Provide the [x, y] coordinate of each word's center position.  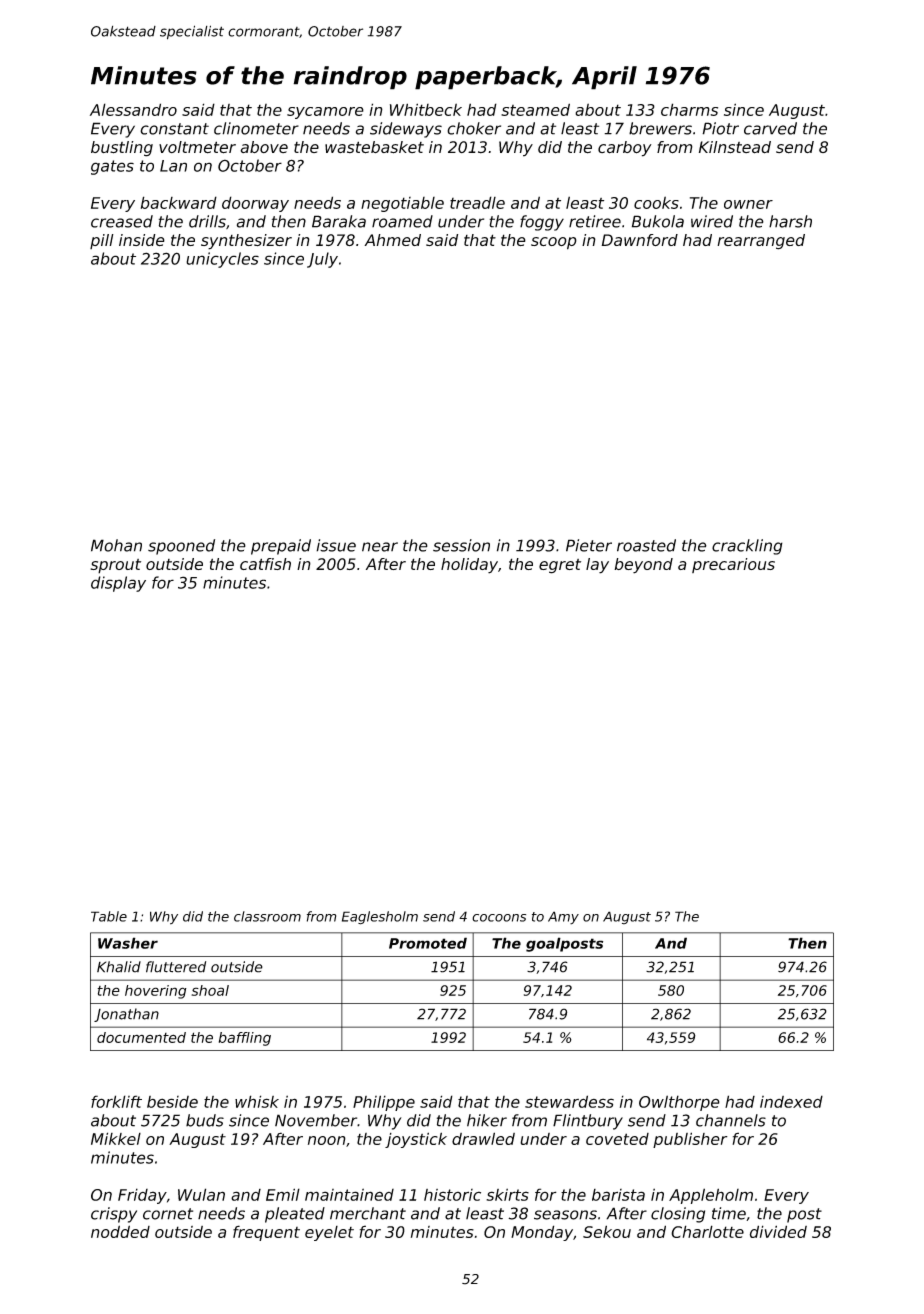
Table [109, 916]
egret [560, 566]
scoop [554, 243]
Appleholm [711, 1196]
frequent [266, 1233]
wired [712, 221]
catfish [265, 564]
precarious [733, 565]
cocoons [499, 918]
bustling [122, 149]
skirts [507, 1194]
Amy [563, 918]
